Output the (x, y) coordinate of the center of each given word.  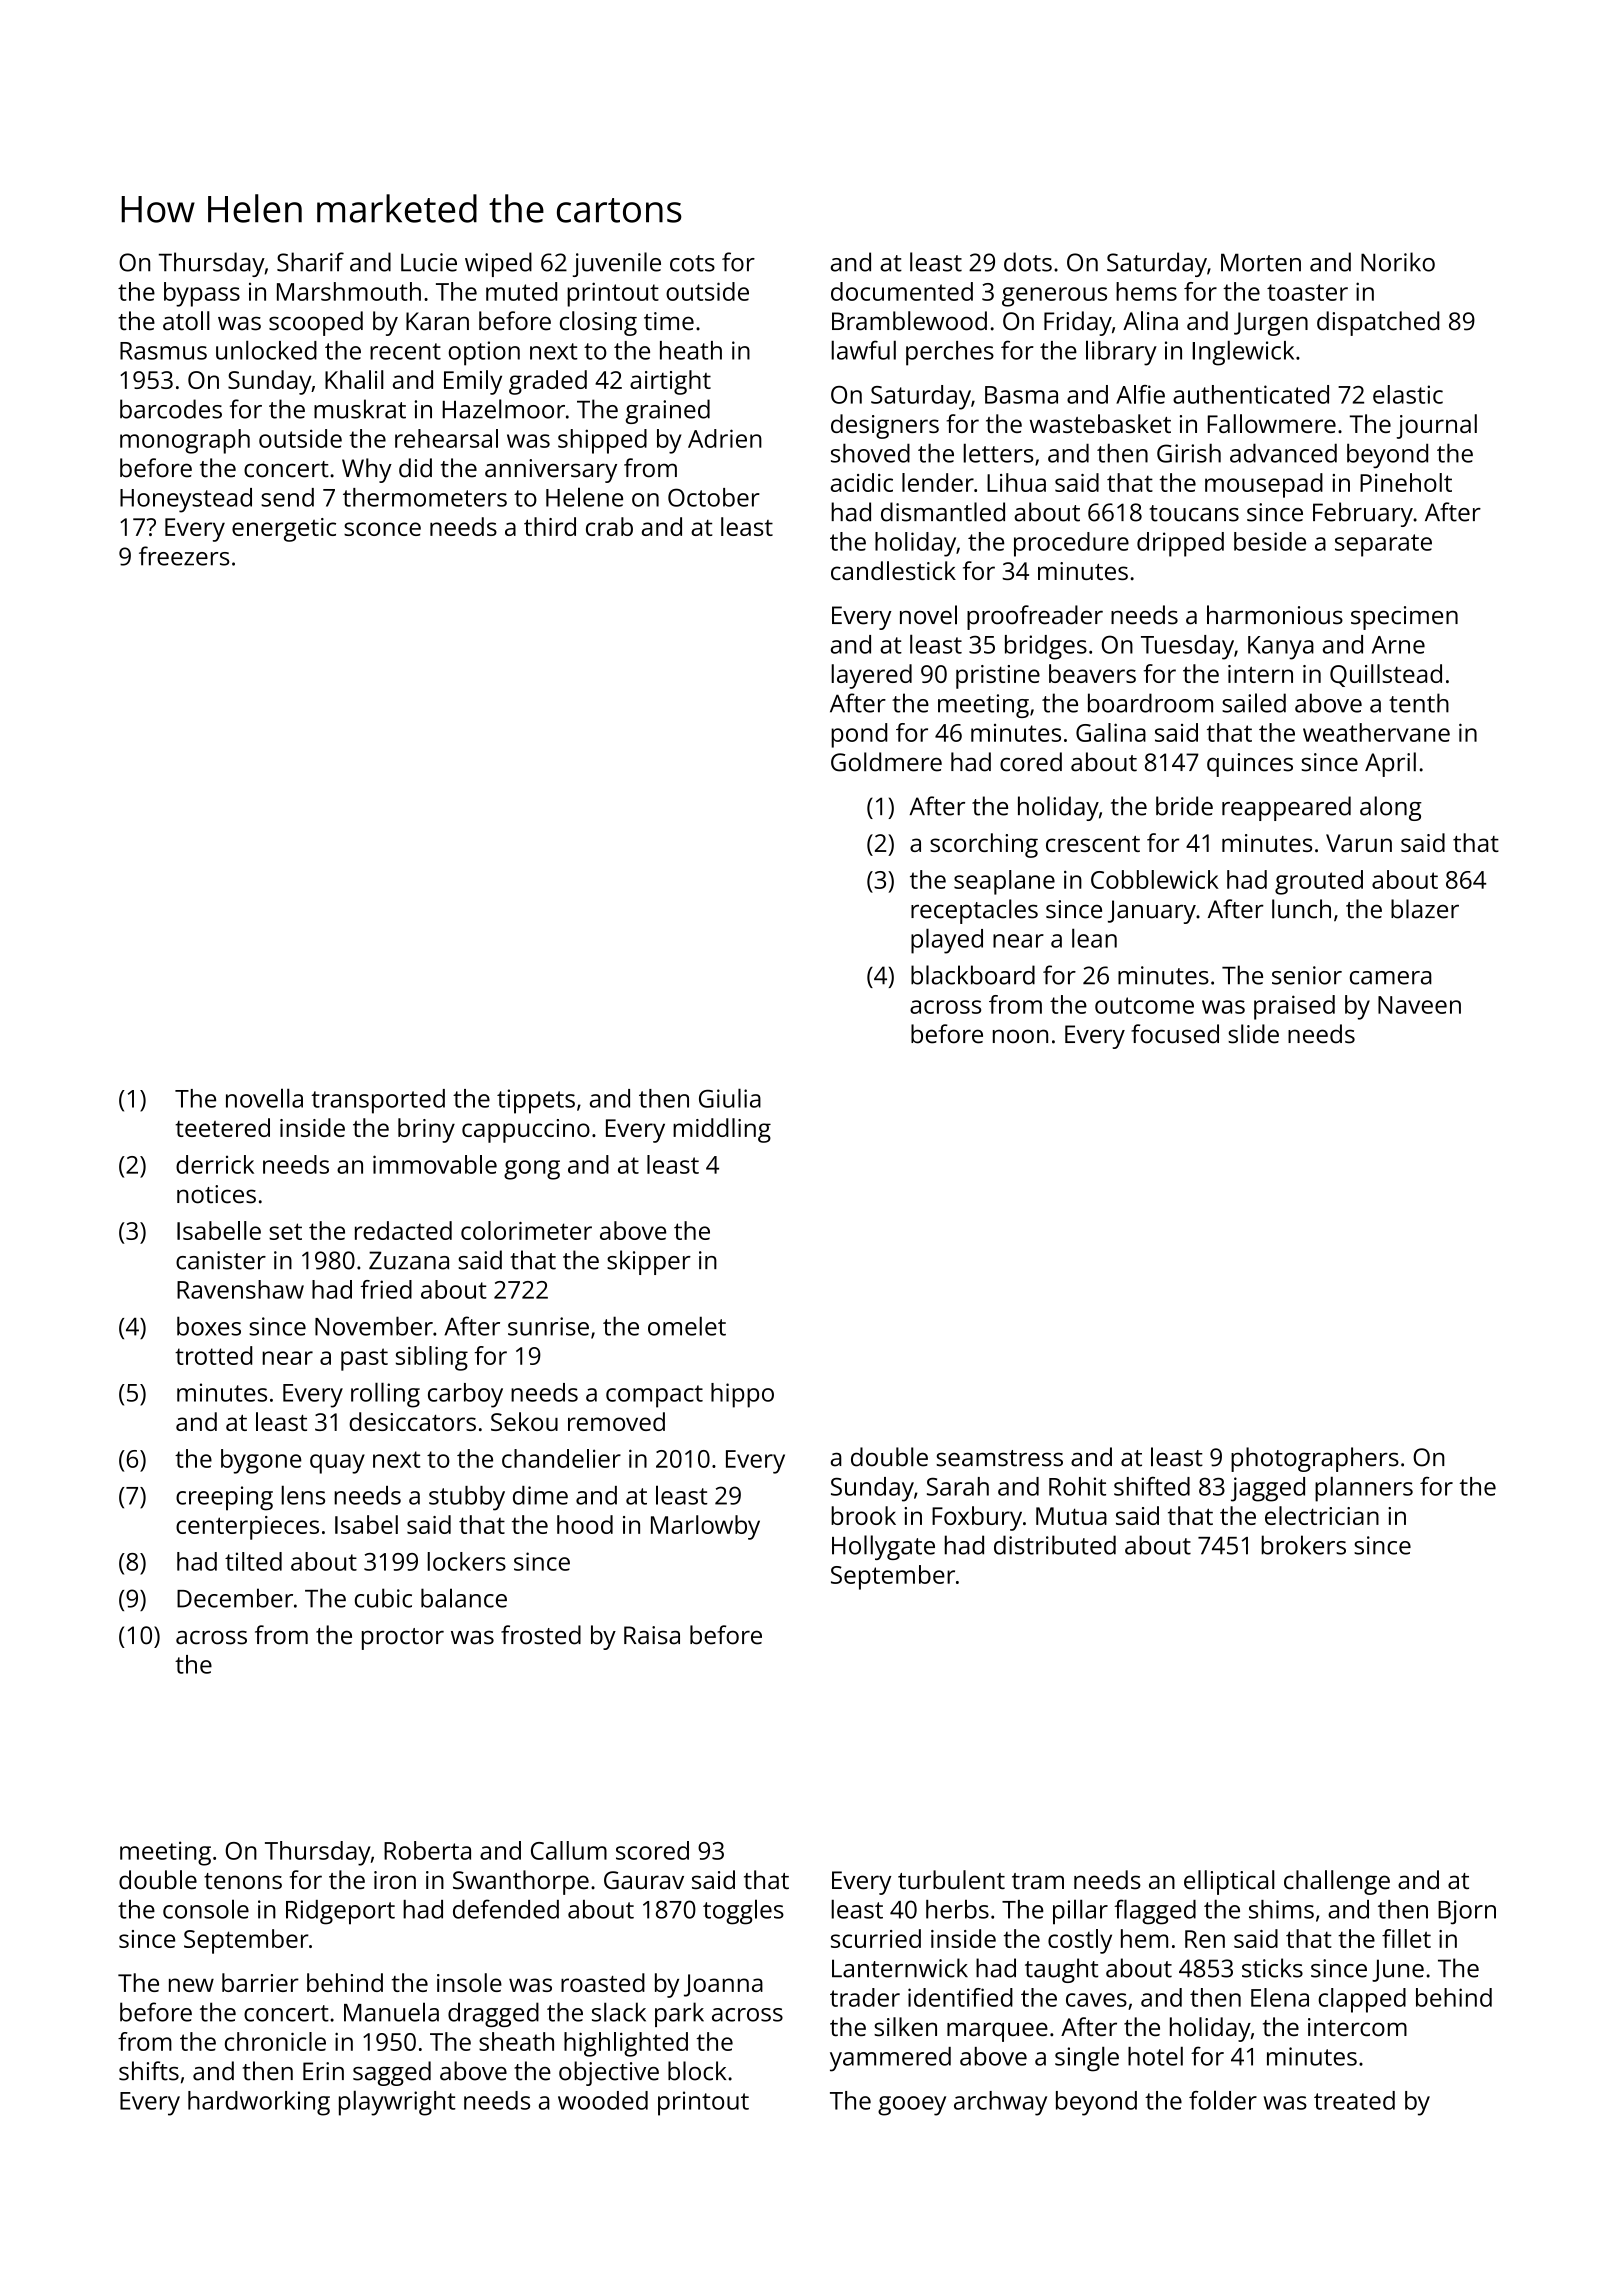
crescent (1093, 844)
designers (885, 426)
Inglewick (1243, 353)
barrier (260, 1982)
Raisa (652, 1635)
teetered (222, 1127)
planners (1364, 1489)
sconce (382, 529)
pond (859, 735)
